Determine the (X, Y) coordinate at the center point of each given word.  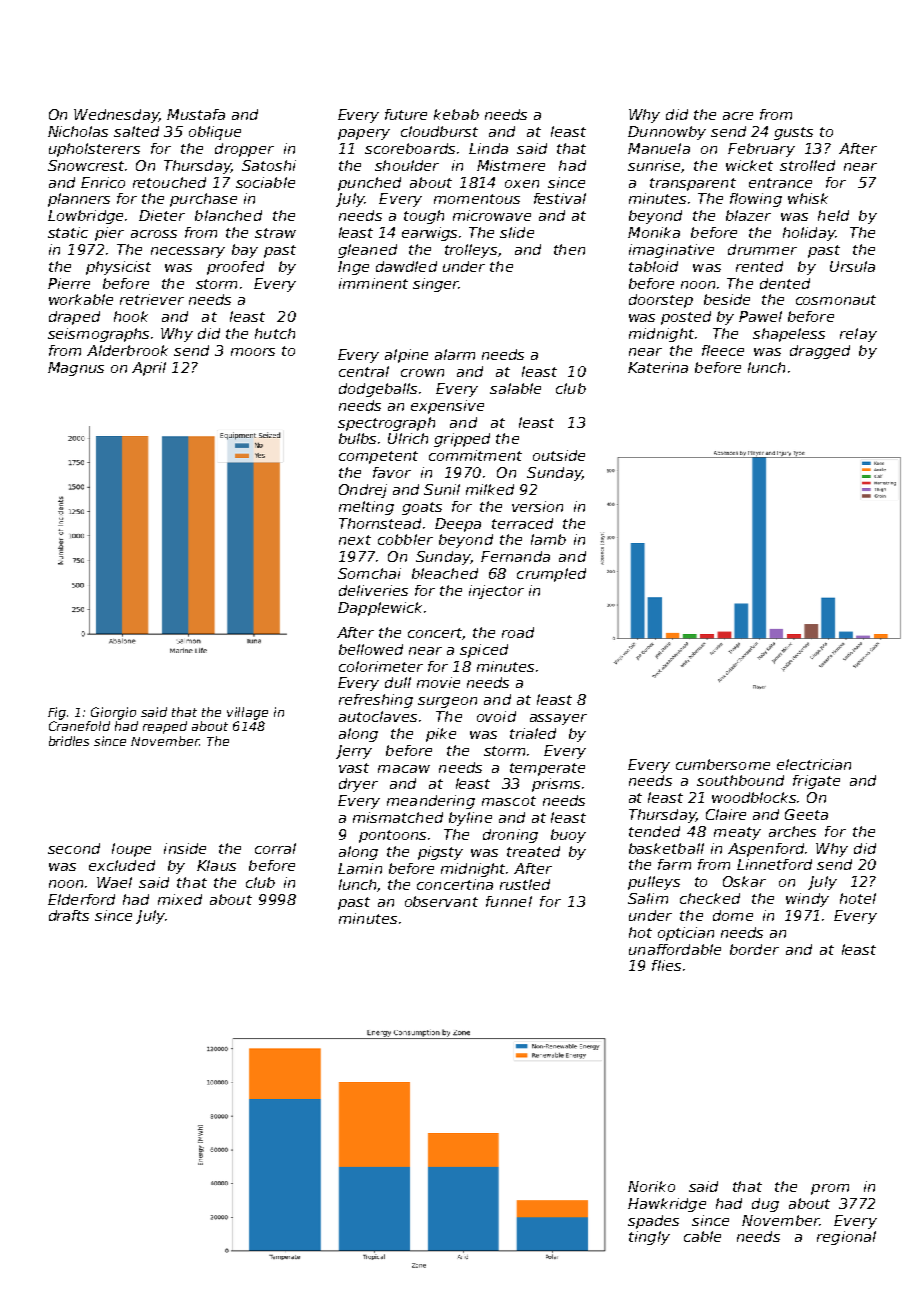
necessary (188, 252)
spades (653, 1222)
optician (686, 934)
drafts (69, 915)
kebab (456, 114)
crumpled (551, 575)
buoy (568, 836)
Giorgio (113, 713)
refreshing (376, 701)
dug (765, 1205)
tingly (649, 1238)
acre (738, 116)
